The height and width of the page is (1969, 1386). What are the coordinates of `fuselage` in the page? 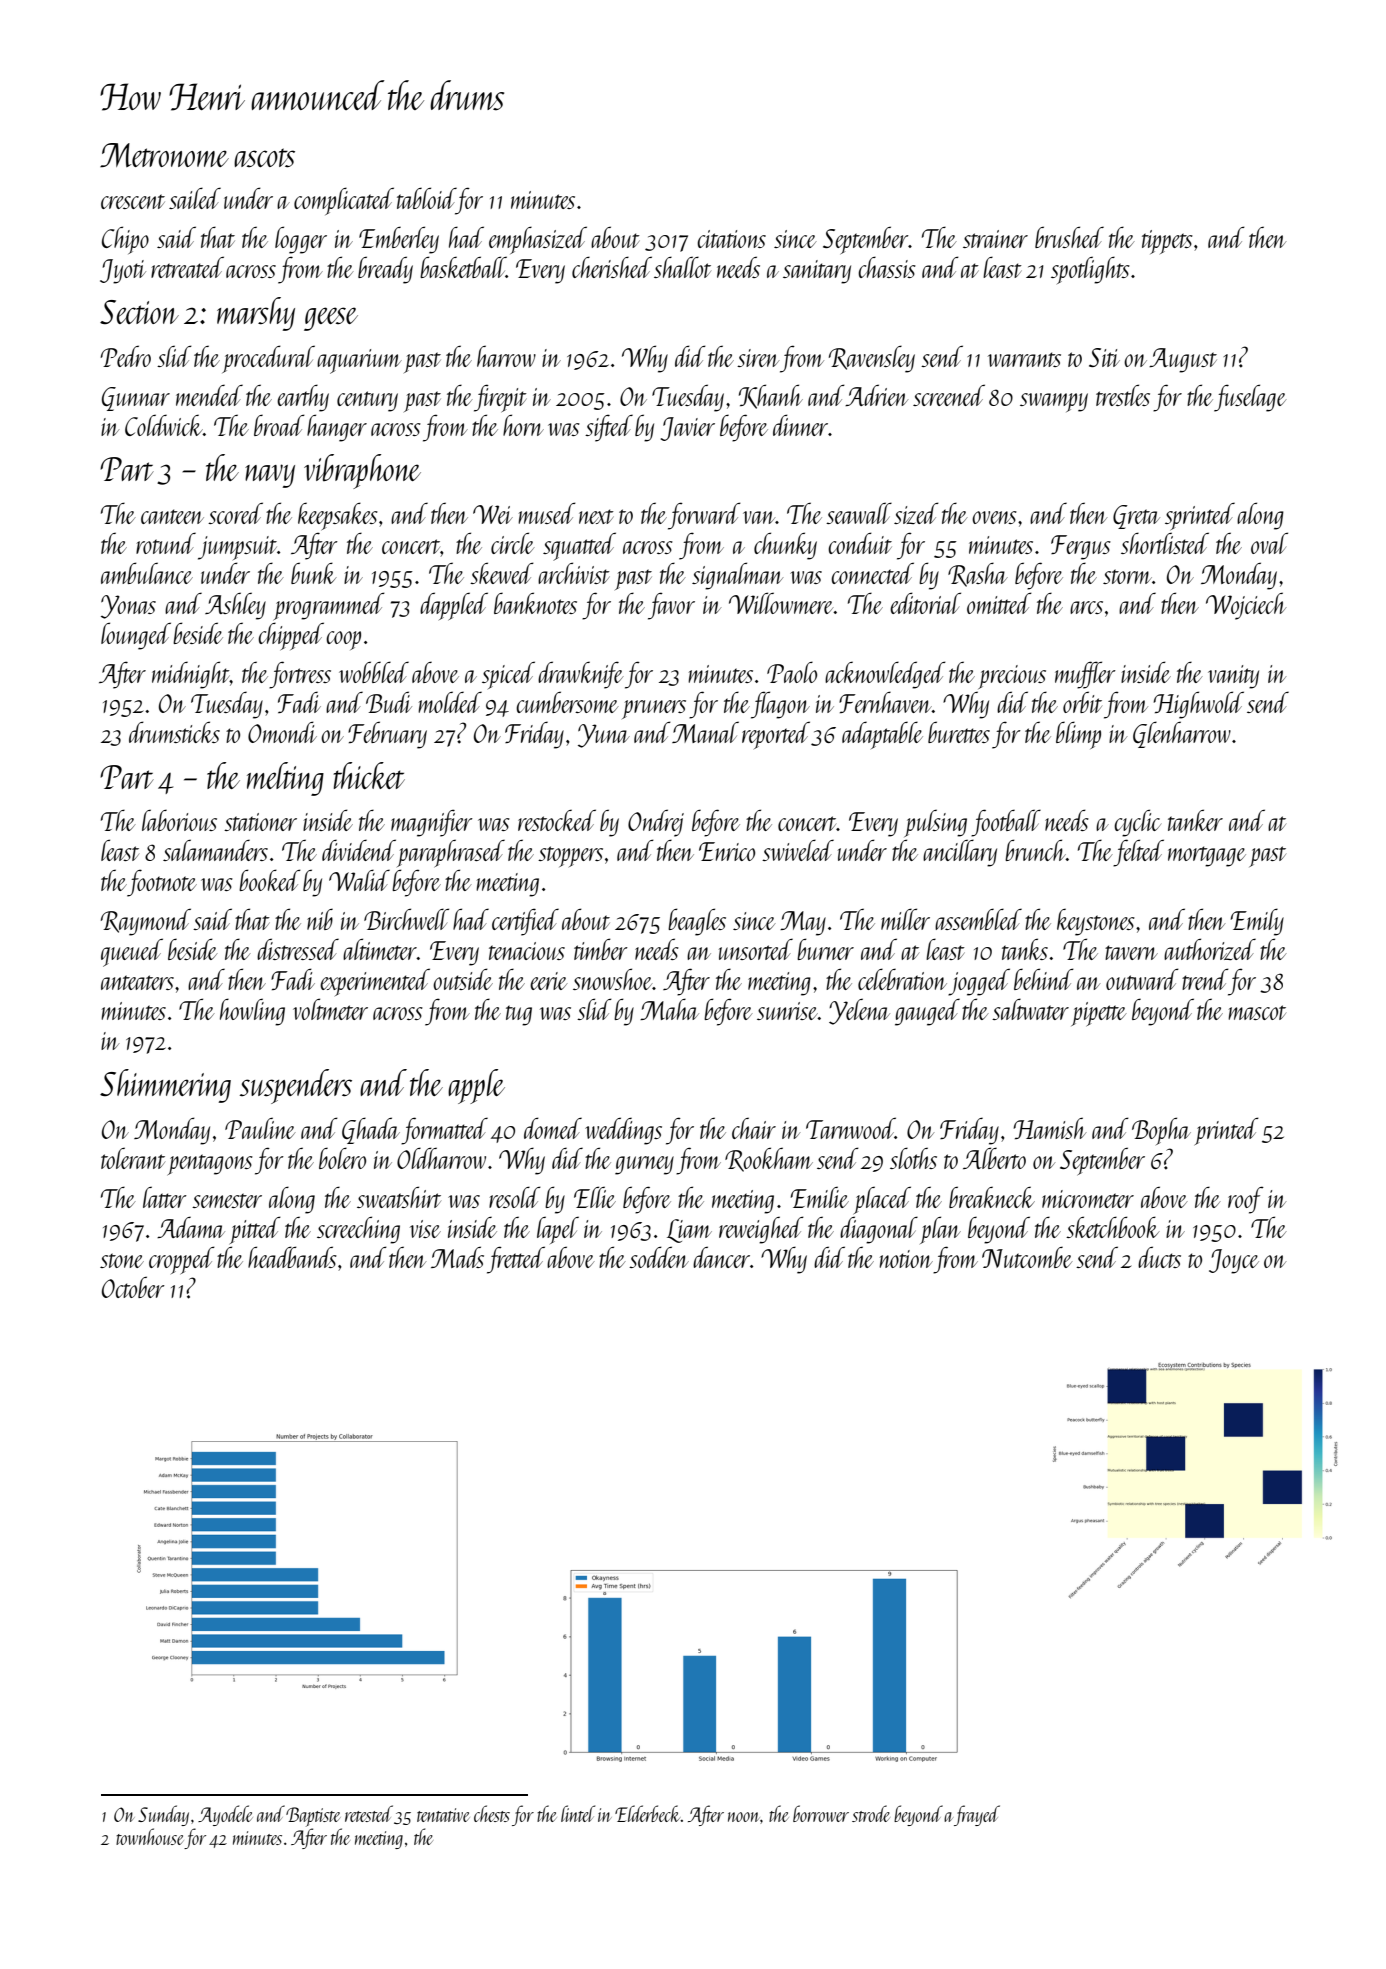 It's located at (1250, 398).
